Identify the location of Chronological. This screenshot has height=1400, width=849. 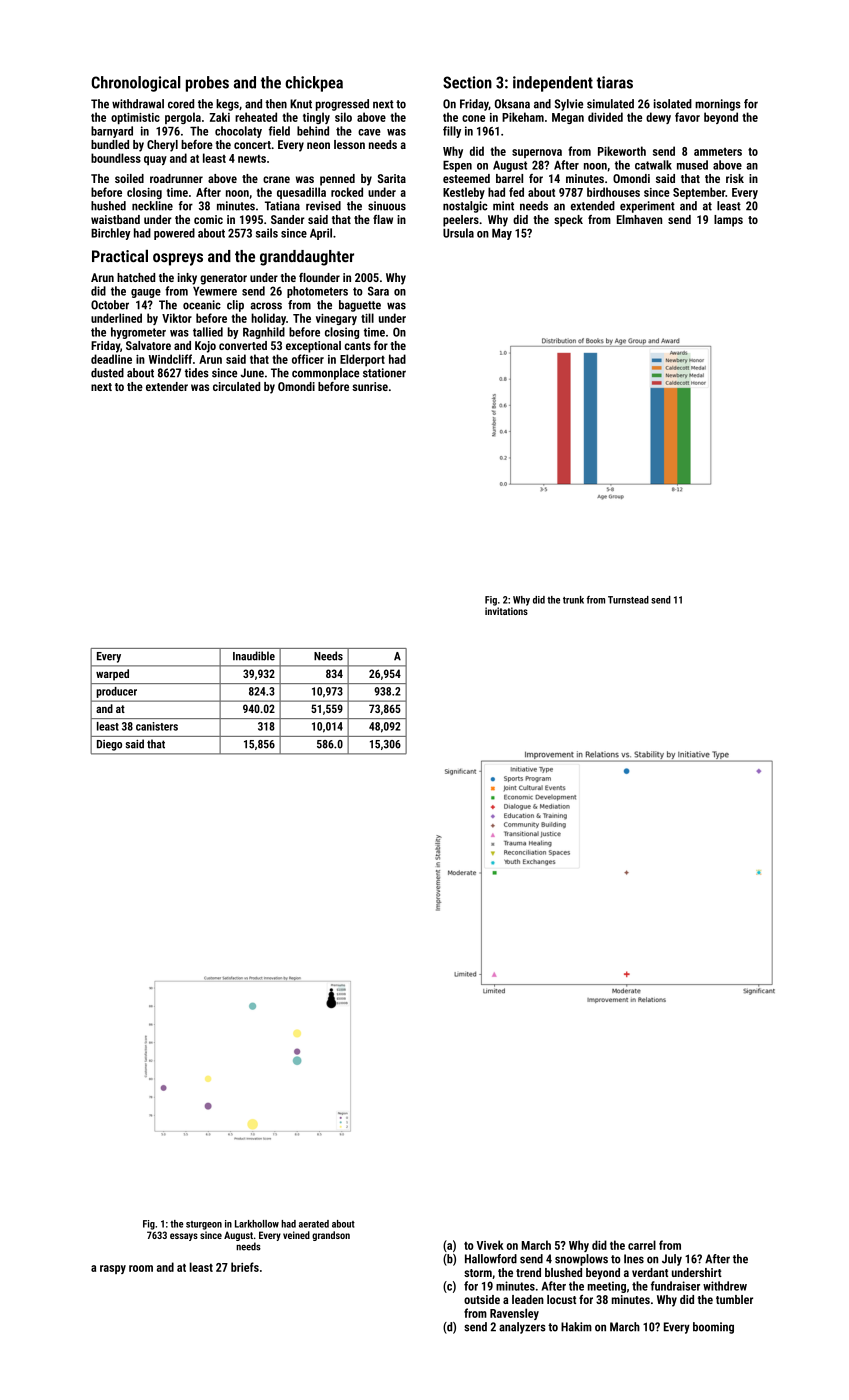
(136, 84).
